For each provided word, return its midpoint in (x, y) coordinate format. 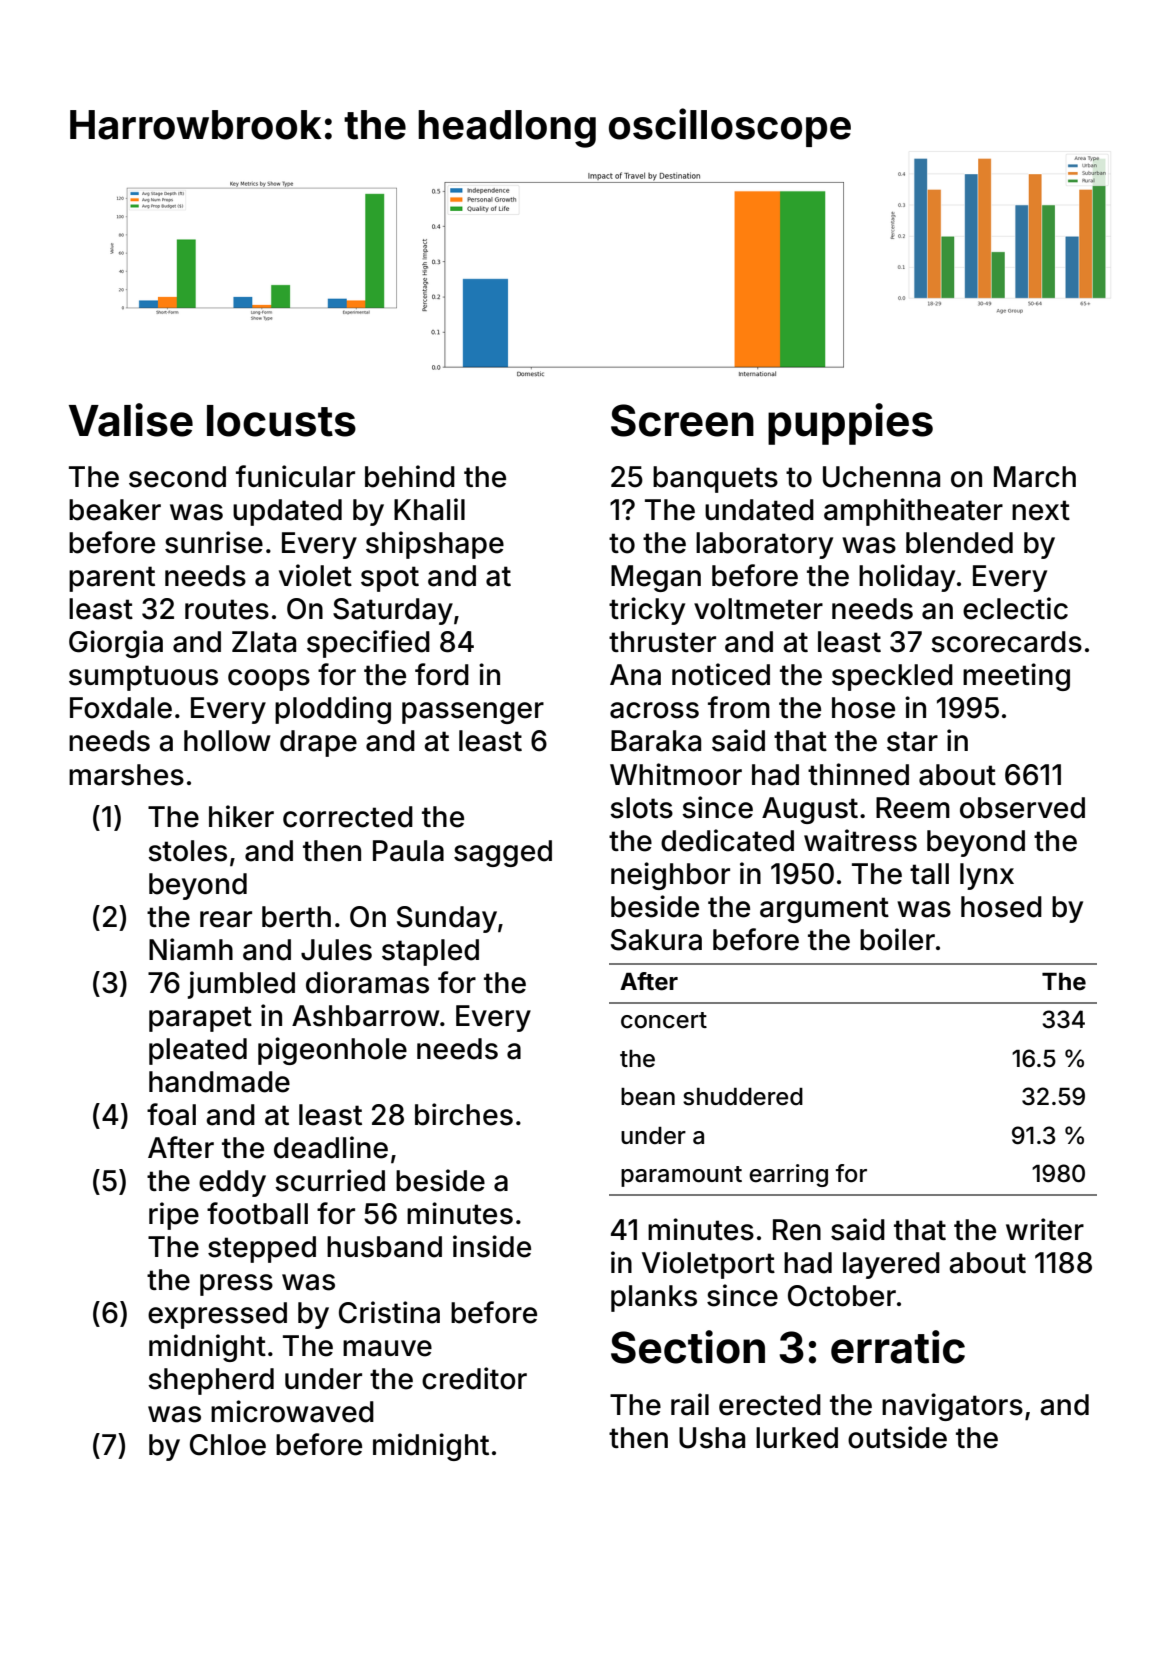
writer (1045, 1229)
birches (464, 1114)
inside (492, 1246)
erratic (898, 1347)
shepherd (211, 1381)
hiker (241, 816)
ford (442, 674)
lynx (987, 876)
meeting (1016, 677)
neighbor (670, 876)
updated (287, 512)
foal (171, 1114)
